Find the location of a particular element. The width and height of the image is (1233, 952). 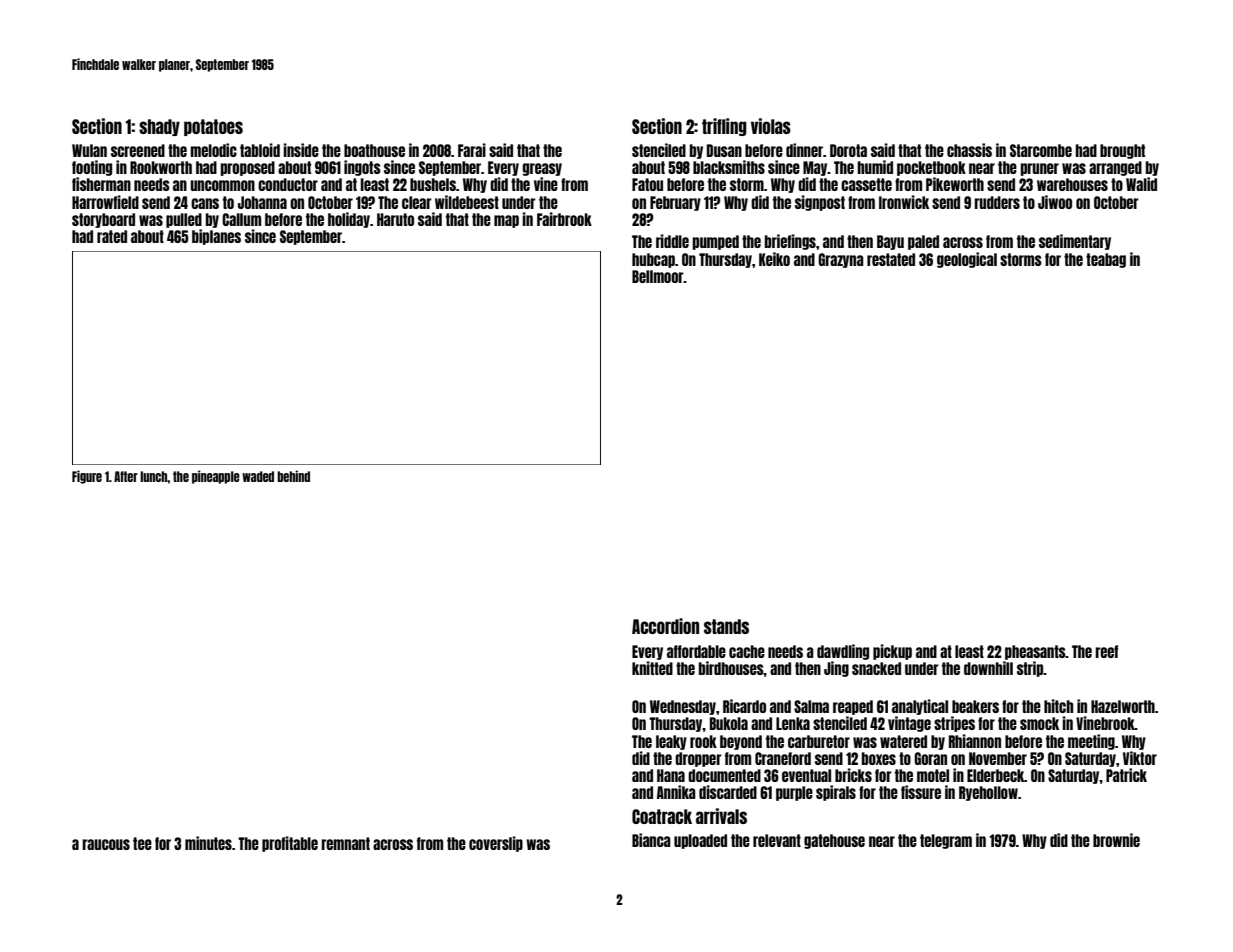

biplanes is located at coordinates (216, 237).
